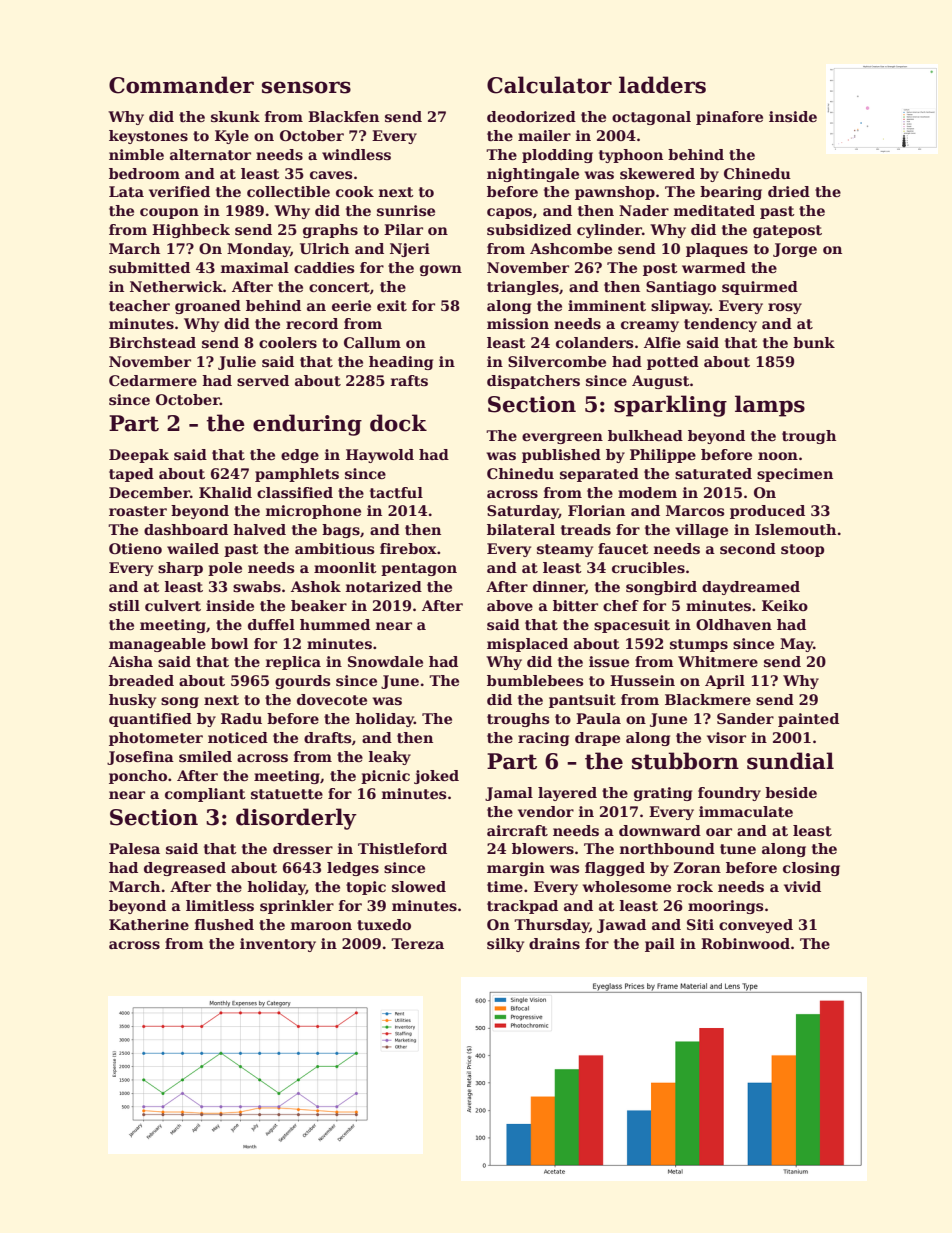 The image size is (952, 1233). What do you see at coordinates (263, 380) in the page?
I see `served` at bounding box center [263, 380].
